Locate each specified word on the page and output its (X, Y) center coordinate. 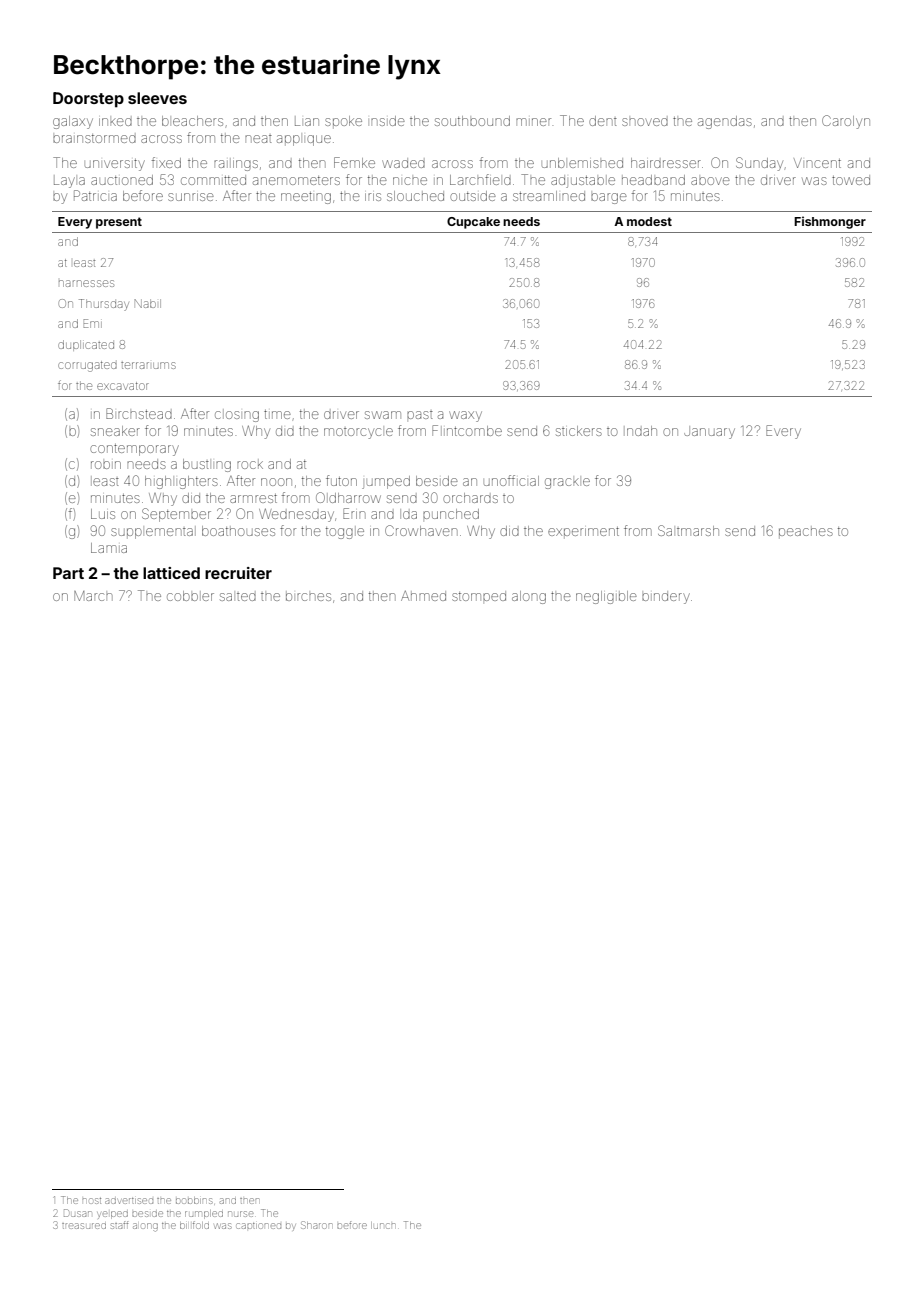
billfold (194, 1225)
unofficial (511, 480)
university (115, 165)
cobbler (190, 596)
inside (388, 121)
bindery (666, 597)
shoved (645, 122)
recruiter (238, 573)
